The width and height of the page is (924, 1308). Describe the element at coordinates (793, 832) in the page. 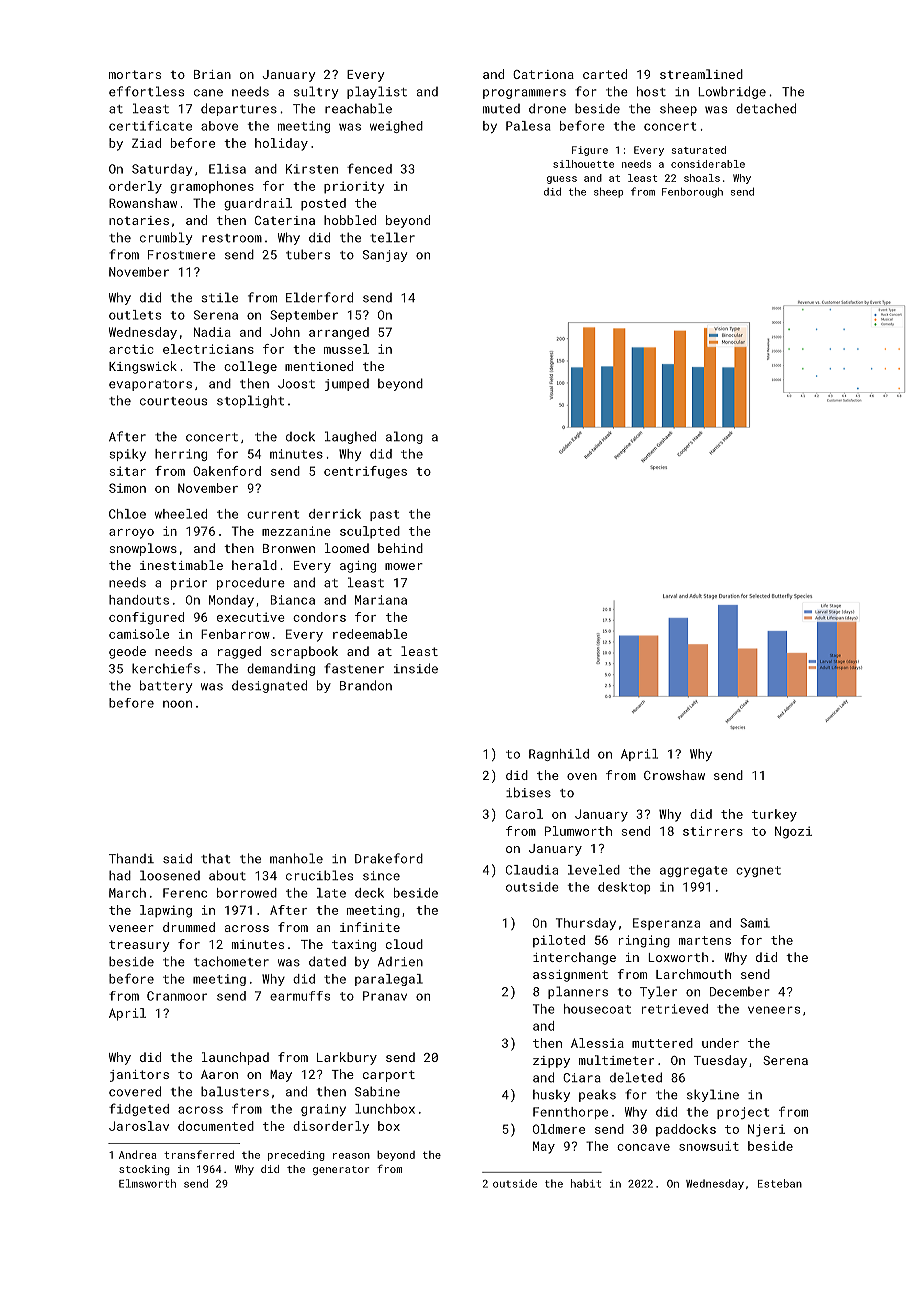

I see `Ngozi` at that location.
